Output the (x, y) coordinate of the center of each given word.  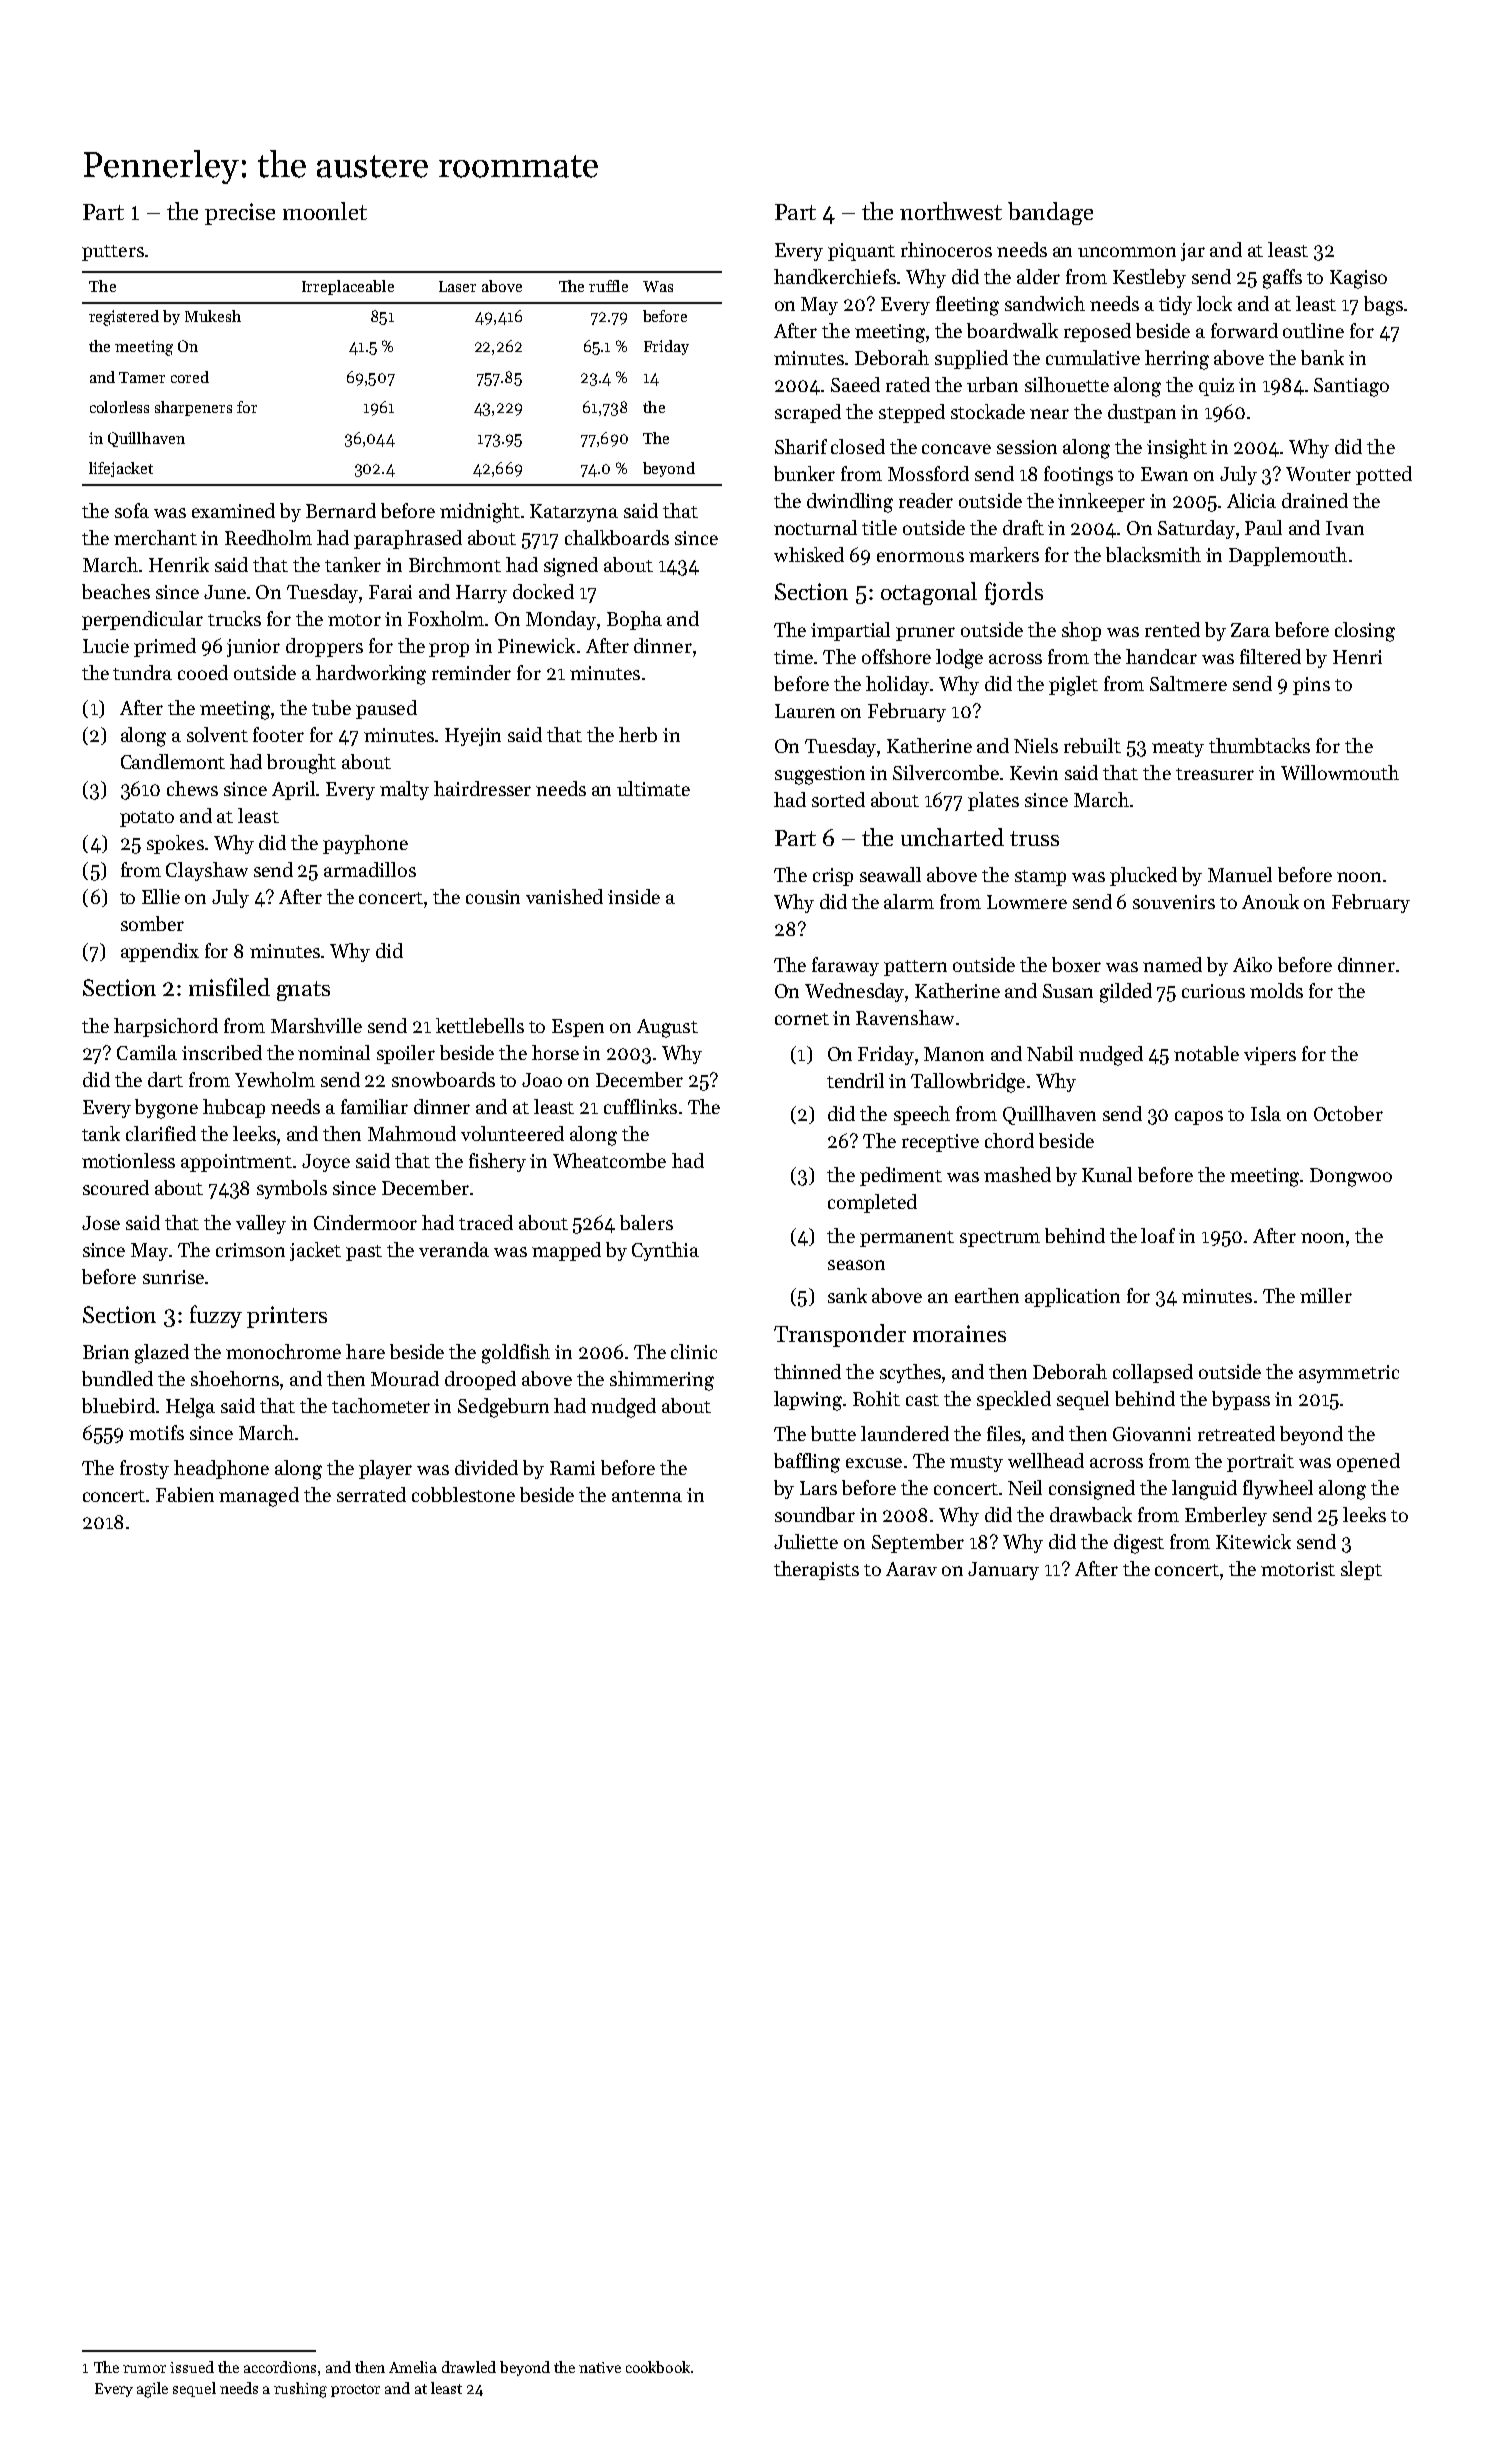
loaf (1158, 1235)
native (600, 2367)
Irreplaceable (348, 287)
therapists (816, 1570)
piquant (861, 252)
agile (152, 2390)
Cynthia (665, 1251)
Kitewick (1253, 1541)
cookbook (658, 2367)
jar (1193, 252)
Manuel (1240, 874)
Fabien (185, 1494)
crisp (833, 877)
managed (259, 1497)
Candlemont (173, 761)
